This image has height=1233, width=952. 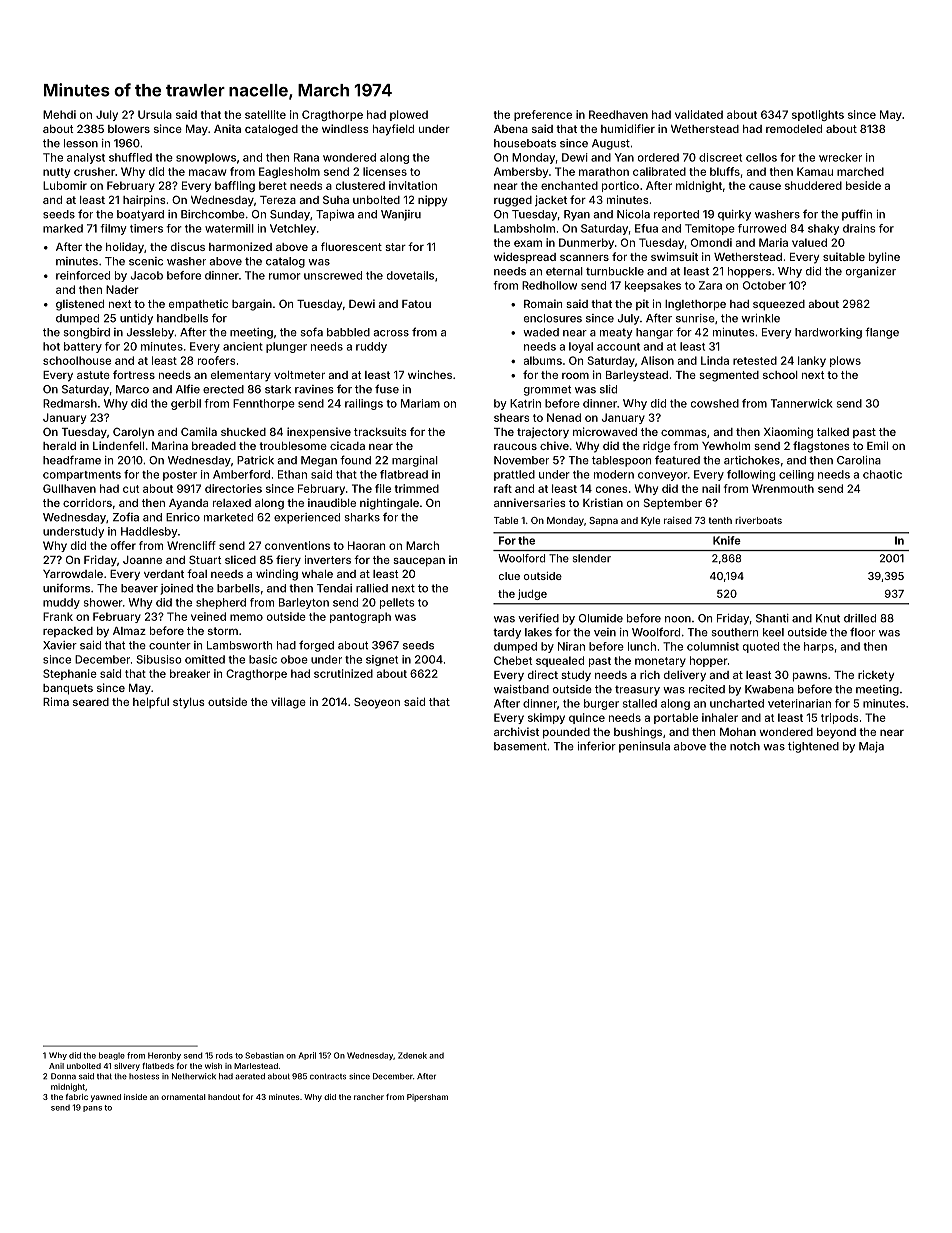 I want to click on chive, so click(x=554, y=445).
